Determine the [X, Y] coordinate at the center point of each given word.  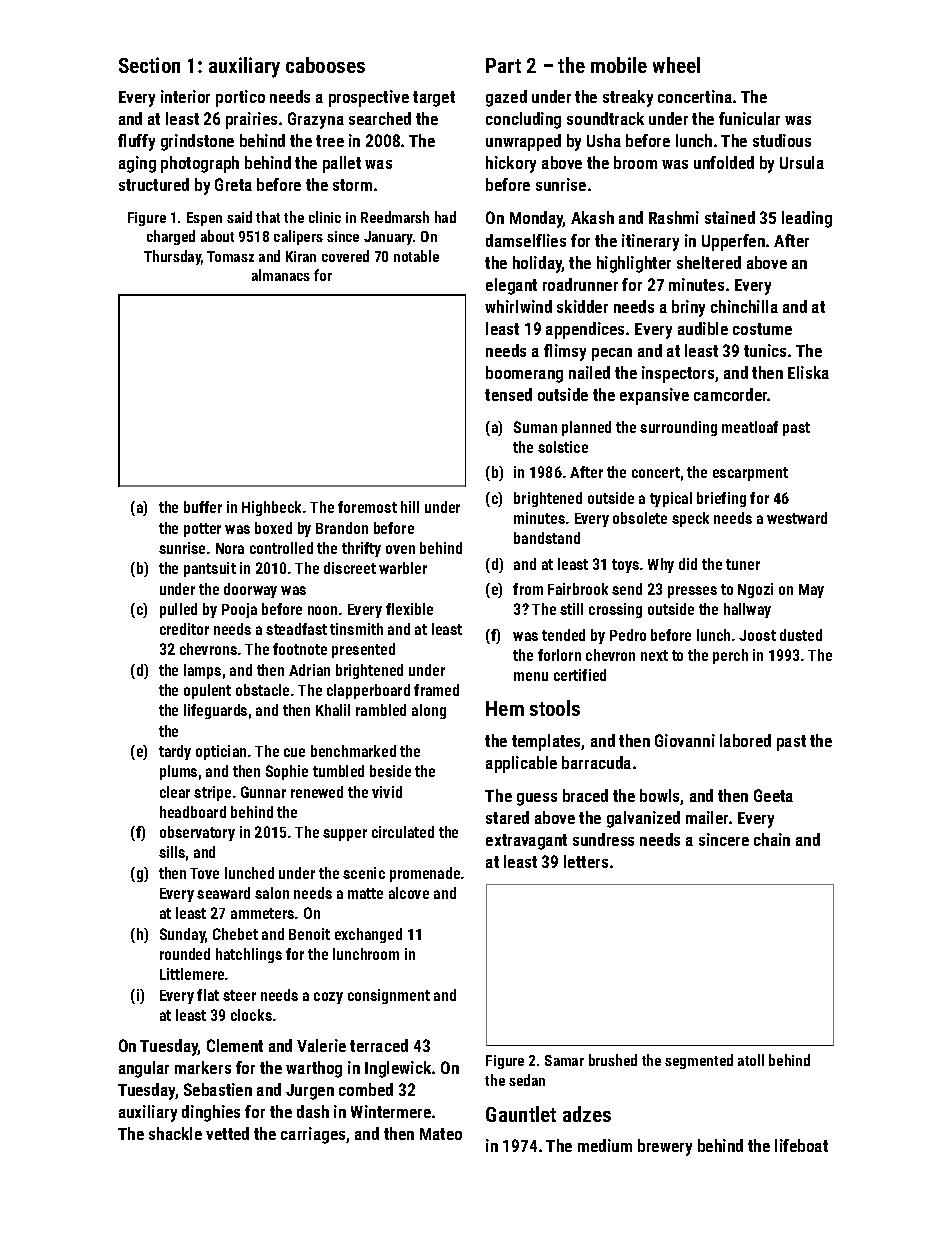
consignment [389, 996]
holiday [537, 264]
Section [149, 65]
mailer [707, 817]
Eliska [808, 372]
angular [144, 1069]
